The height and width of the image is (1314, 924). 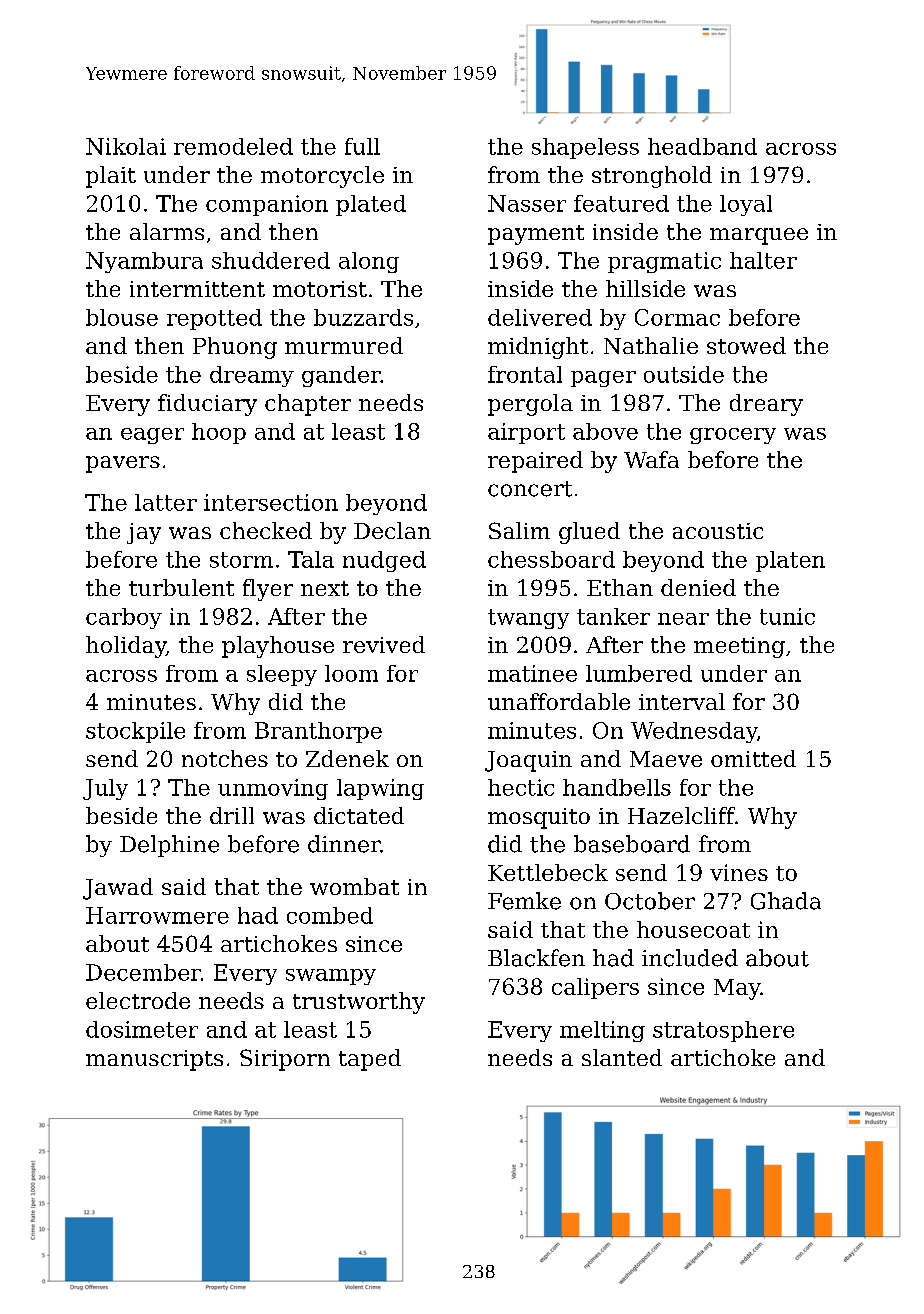 What do you see at coordinates (530, 489) in the image?
I see `concert` at bounding box center [530, 489].
